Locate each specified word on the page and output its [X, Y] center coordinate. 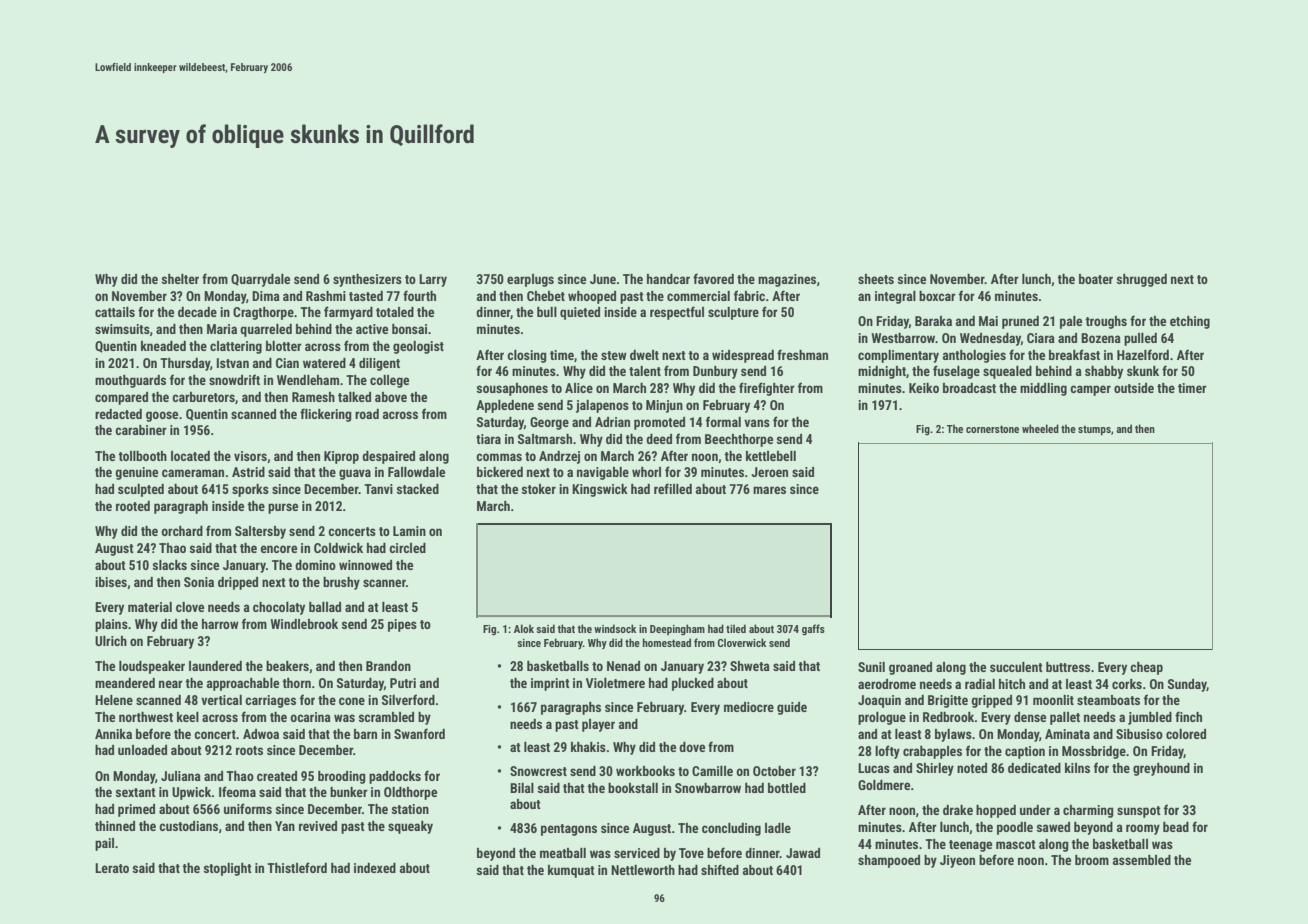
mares [769, 490]
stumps [1094, 430]
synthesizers [367, 280]
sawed [1053, 827]
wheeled [1040, 428]
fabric [749, 295]
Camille [712, 771]
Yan [285, 826]
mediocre [749, 707]
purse [283, 508]
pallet [1065, 718]
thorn [296, 683]
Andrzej [559, 457]
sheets [876, 279]
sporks [250, 490]
